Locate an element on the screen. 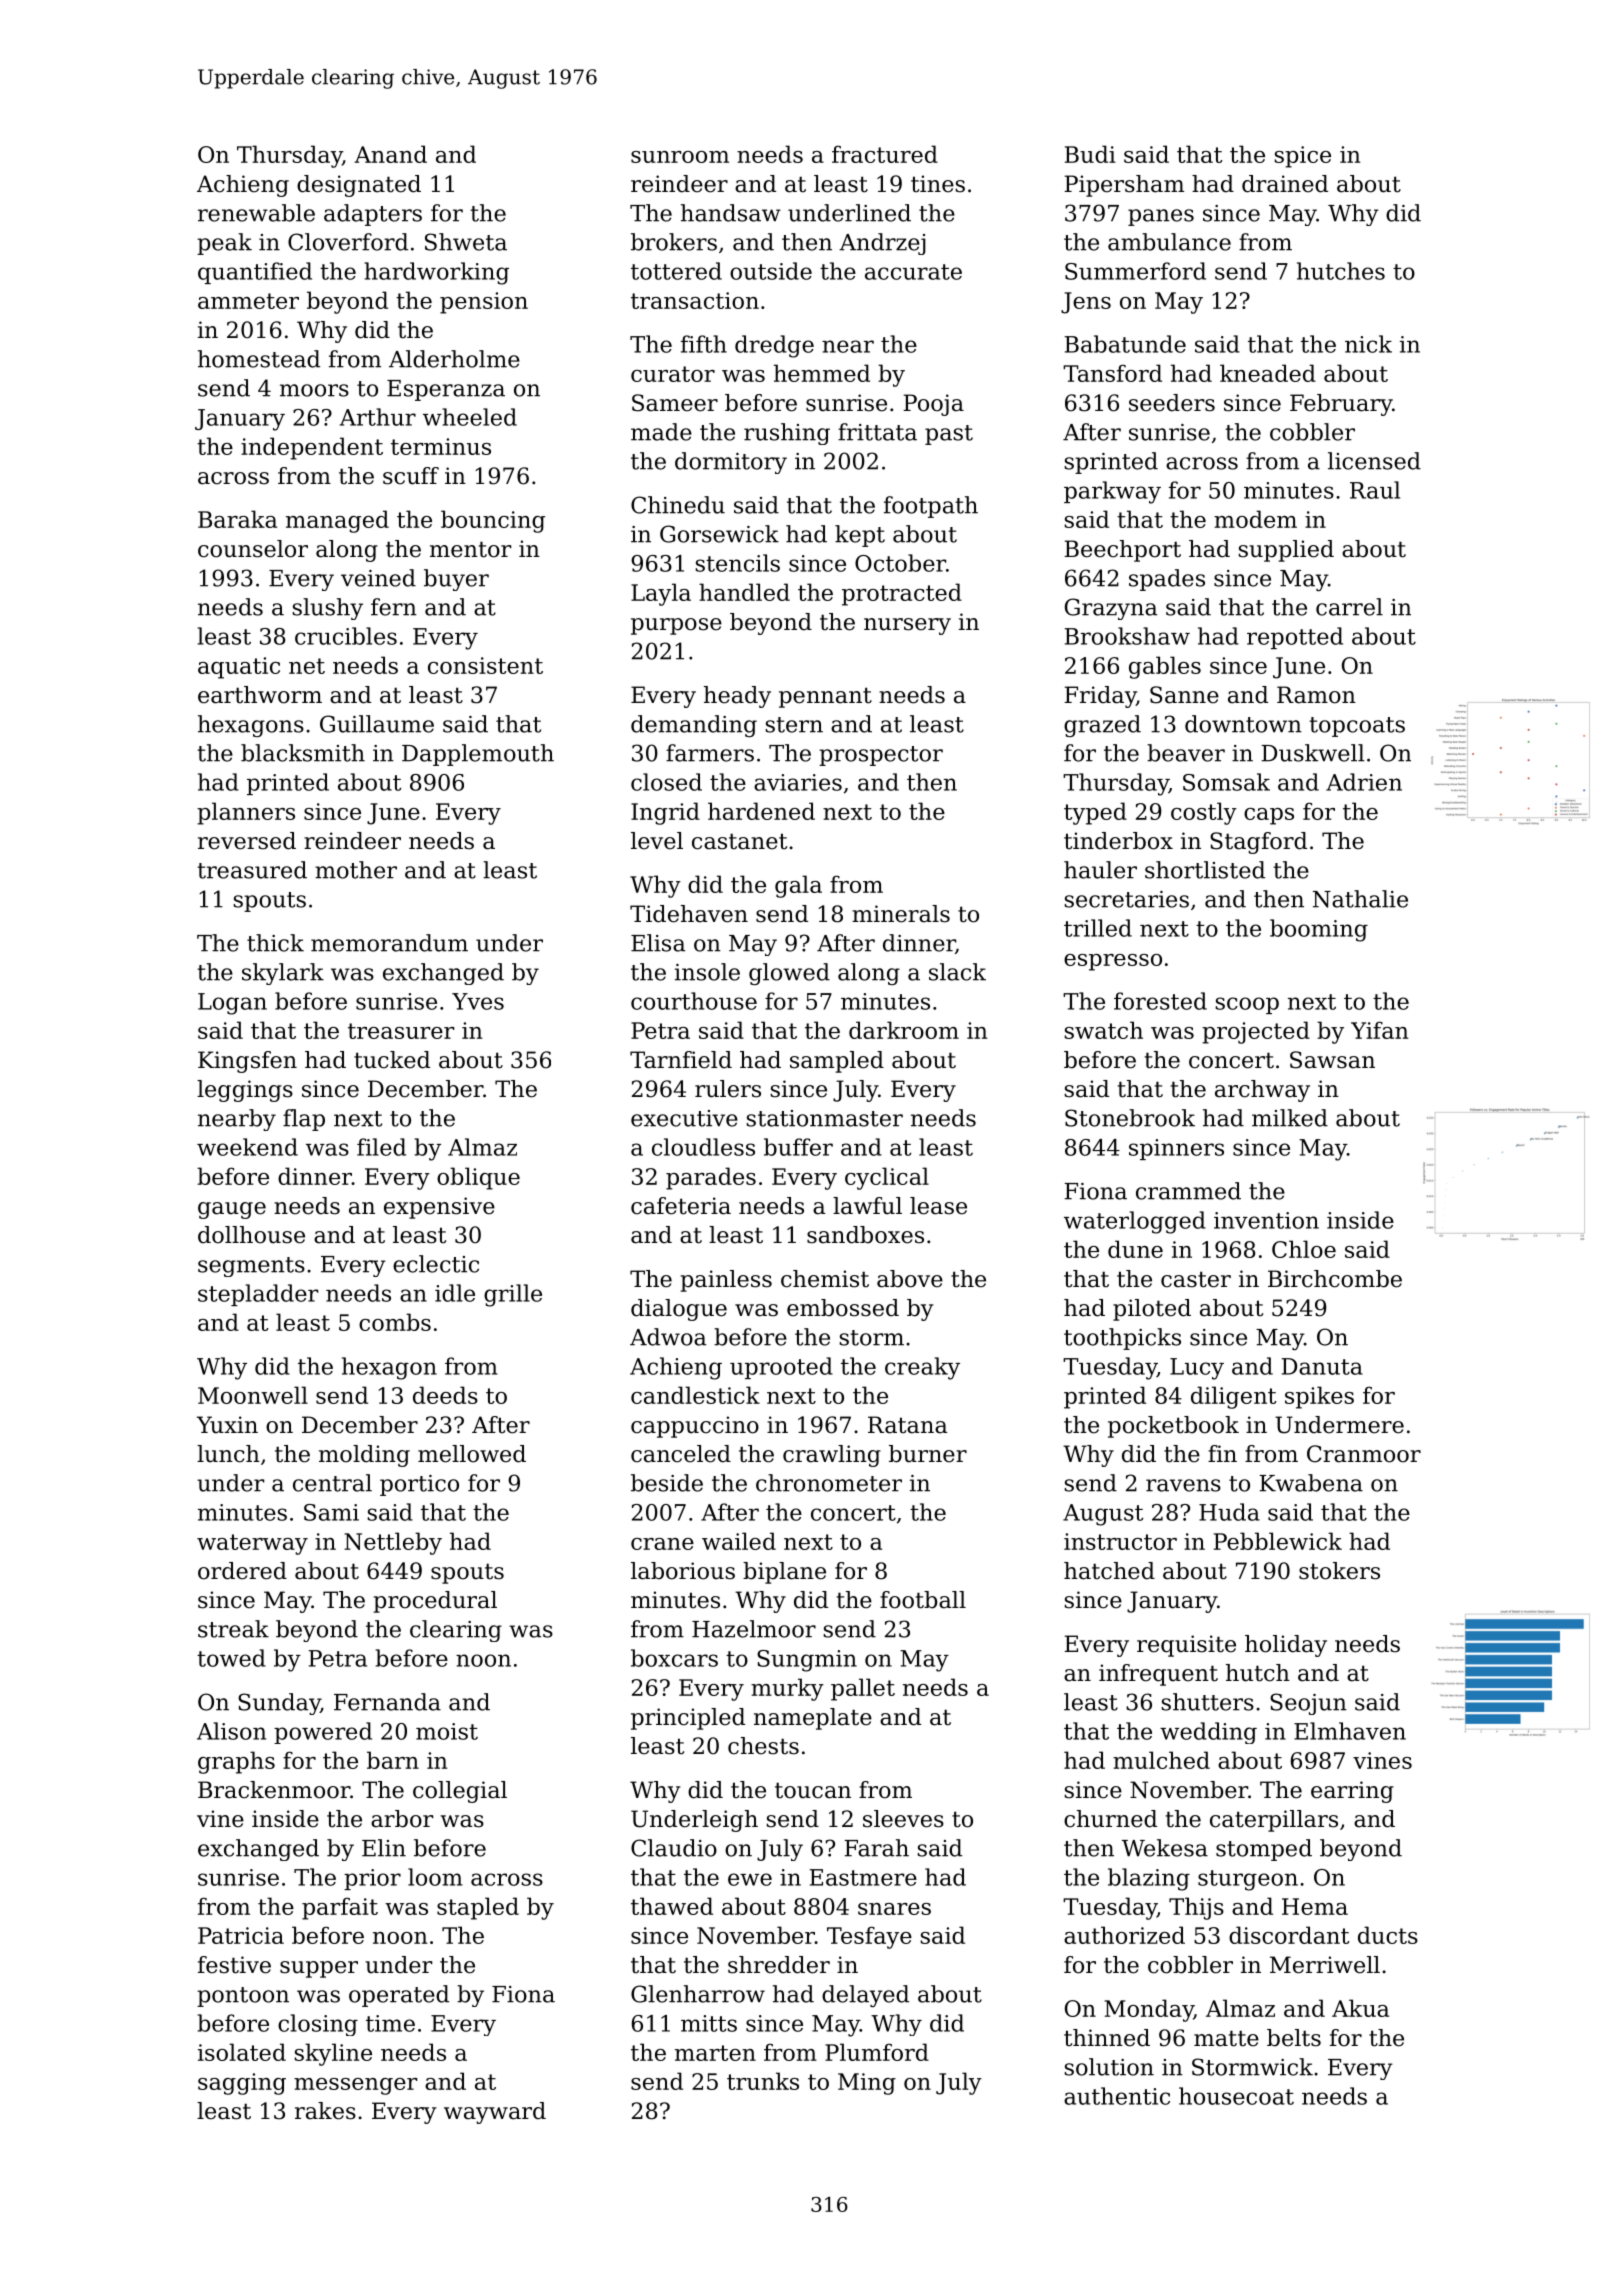 The width and height of the screenshot is (1620, 2292). principled is located at coordinates (688, 1719).
